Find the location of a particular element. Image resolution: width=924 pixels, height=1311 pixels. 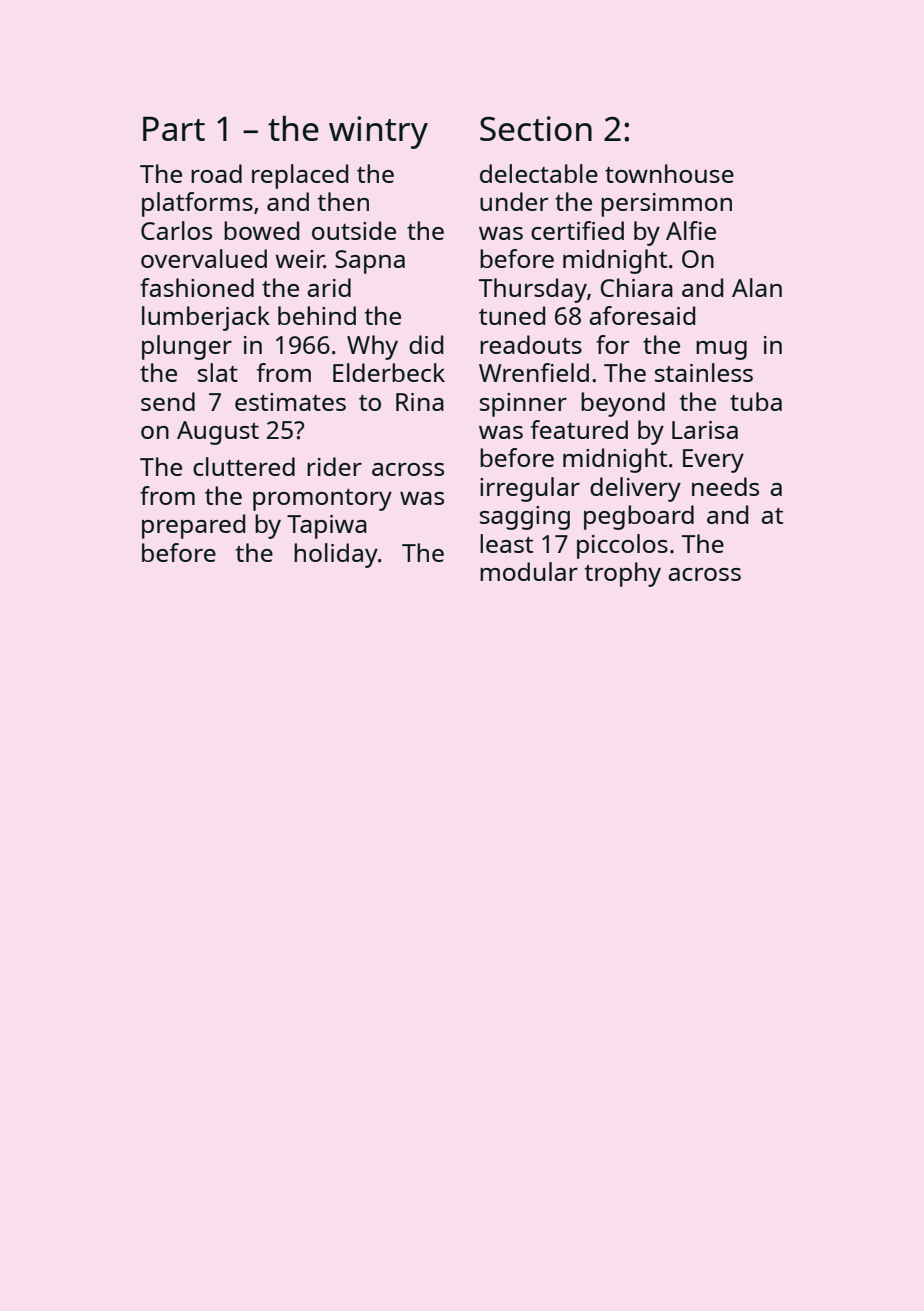

Carlos is located at coordinates (176, 230).
